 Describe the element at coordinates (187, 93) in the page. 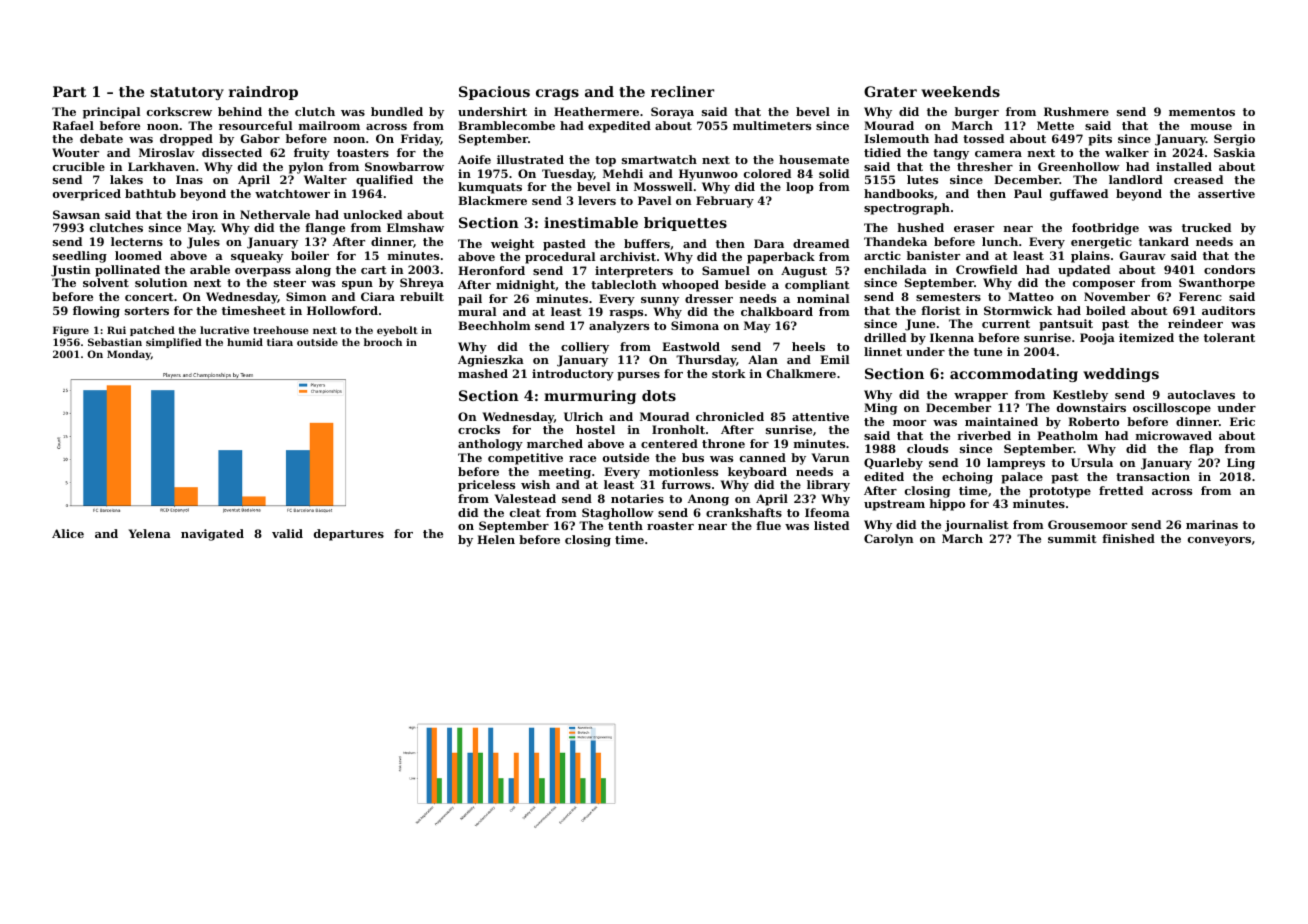

I see `statutory` at that location.
